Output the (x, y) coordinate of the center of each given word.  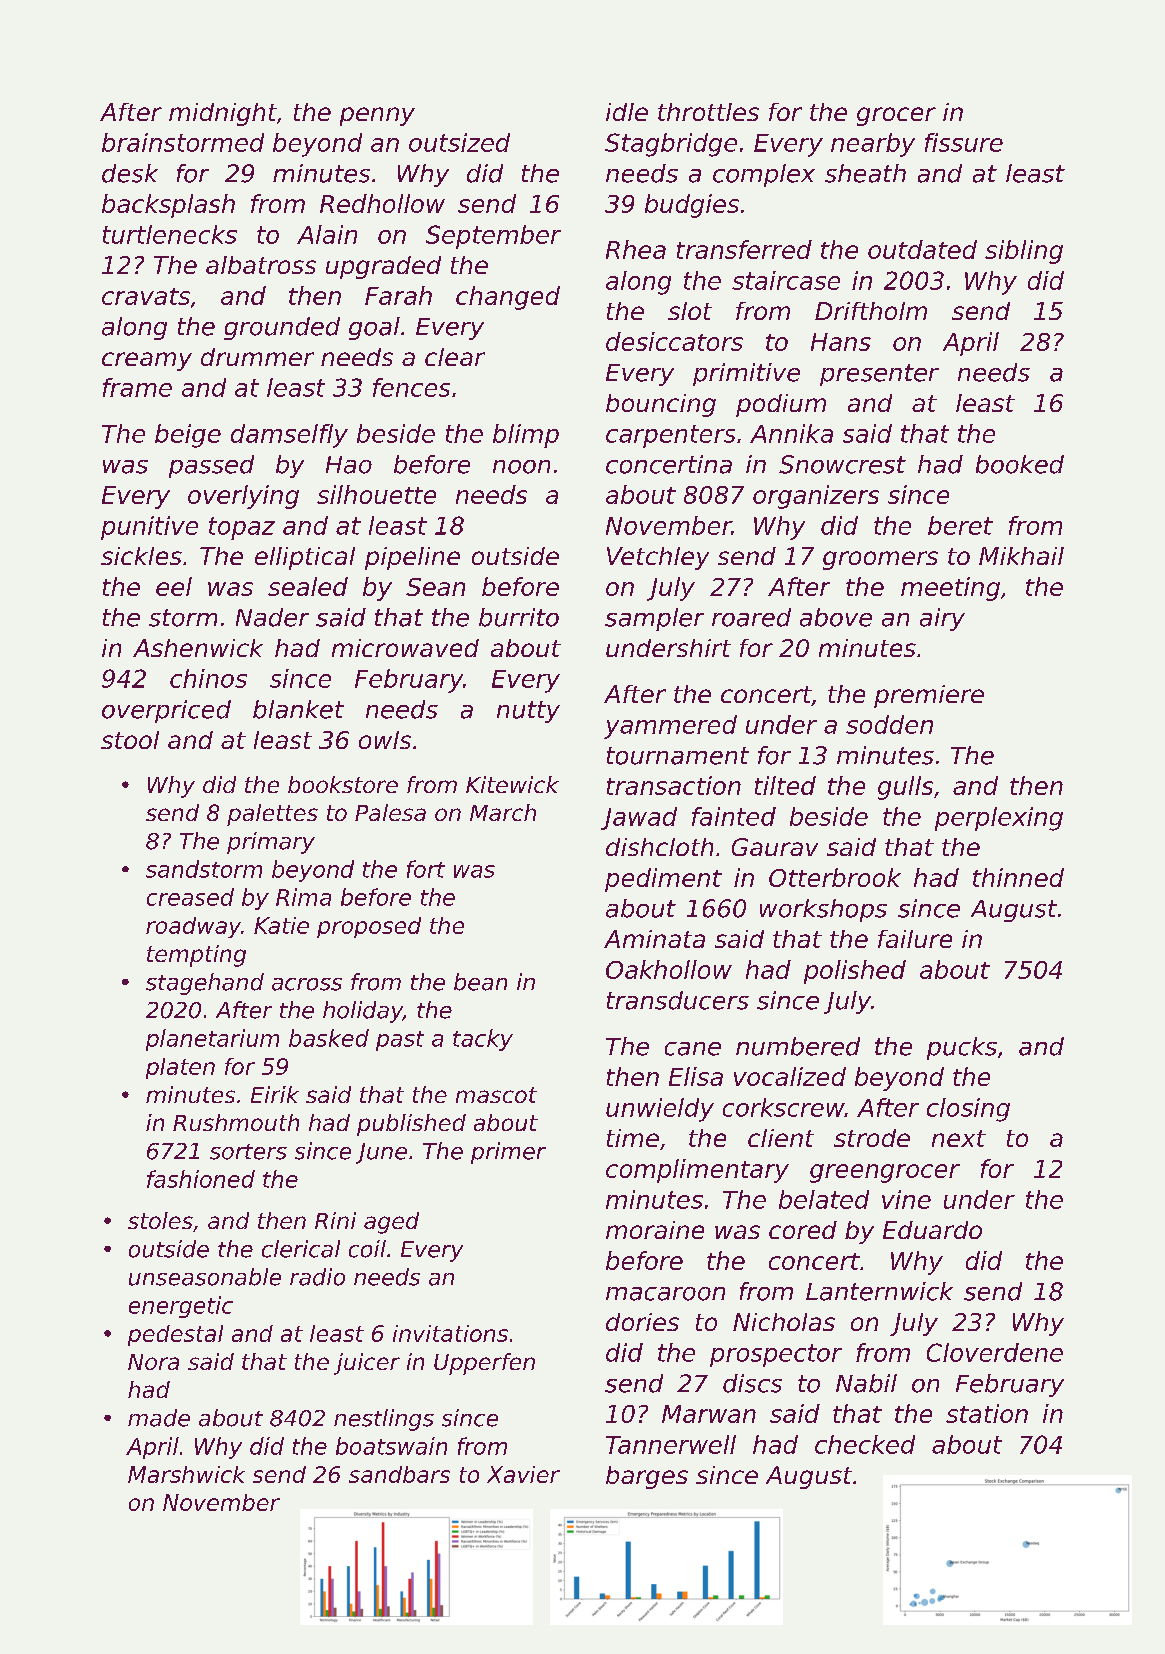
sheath (865, 173)
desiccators (674, 341)
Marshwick (186, 1474)
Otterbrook (835, 877)
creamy (147, 361)
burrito (519, 617)
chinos (208, 678)
